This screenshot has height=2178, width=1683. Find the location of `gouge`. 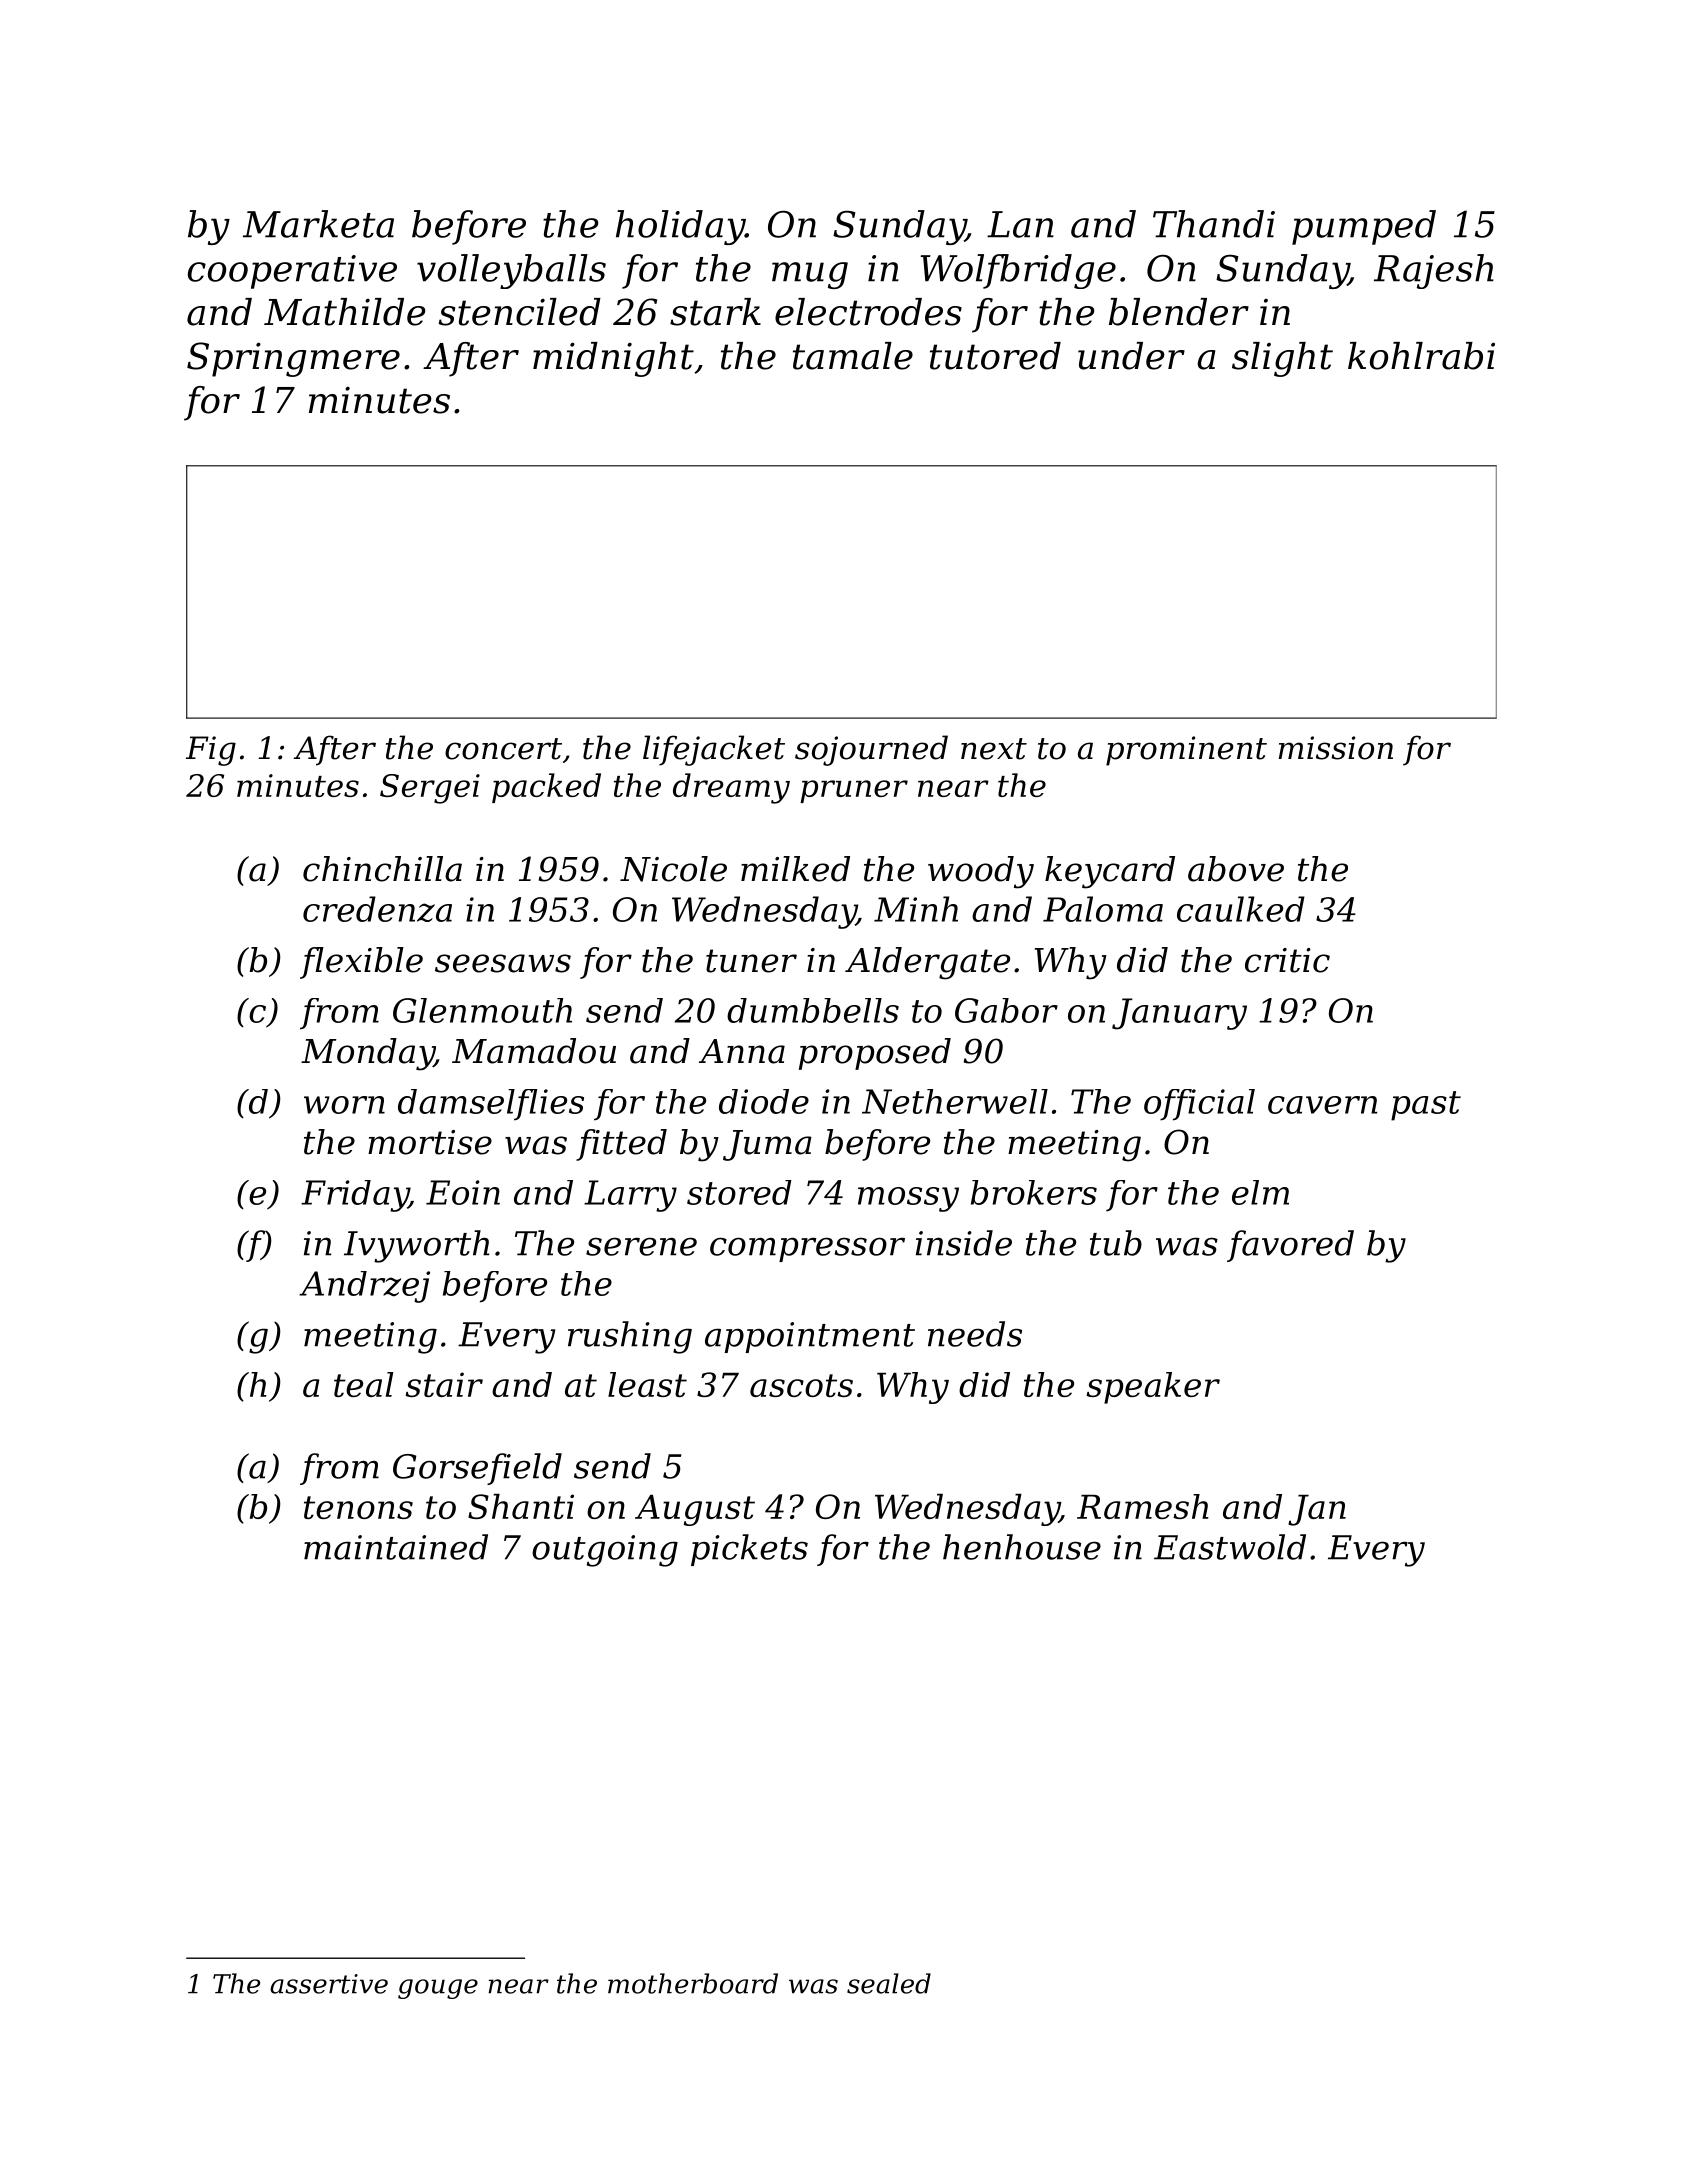

gouge is located at coordinates (438, 1989).
